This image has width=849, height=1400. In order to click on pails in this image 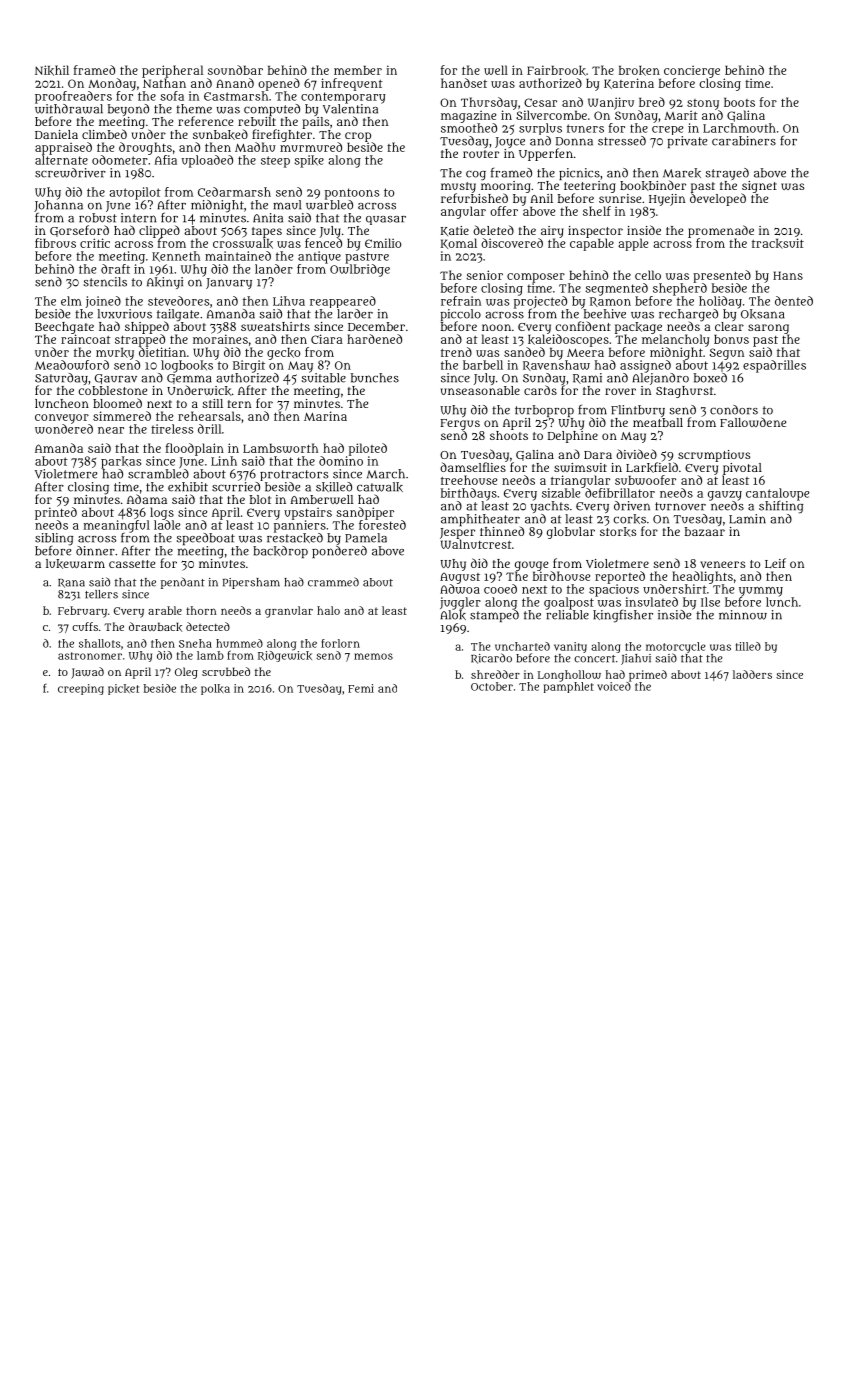, I will do `click(315, 123)`.
